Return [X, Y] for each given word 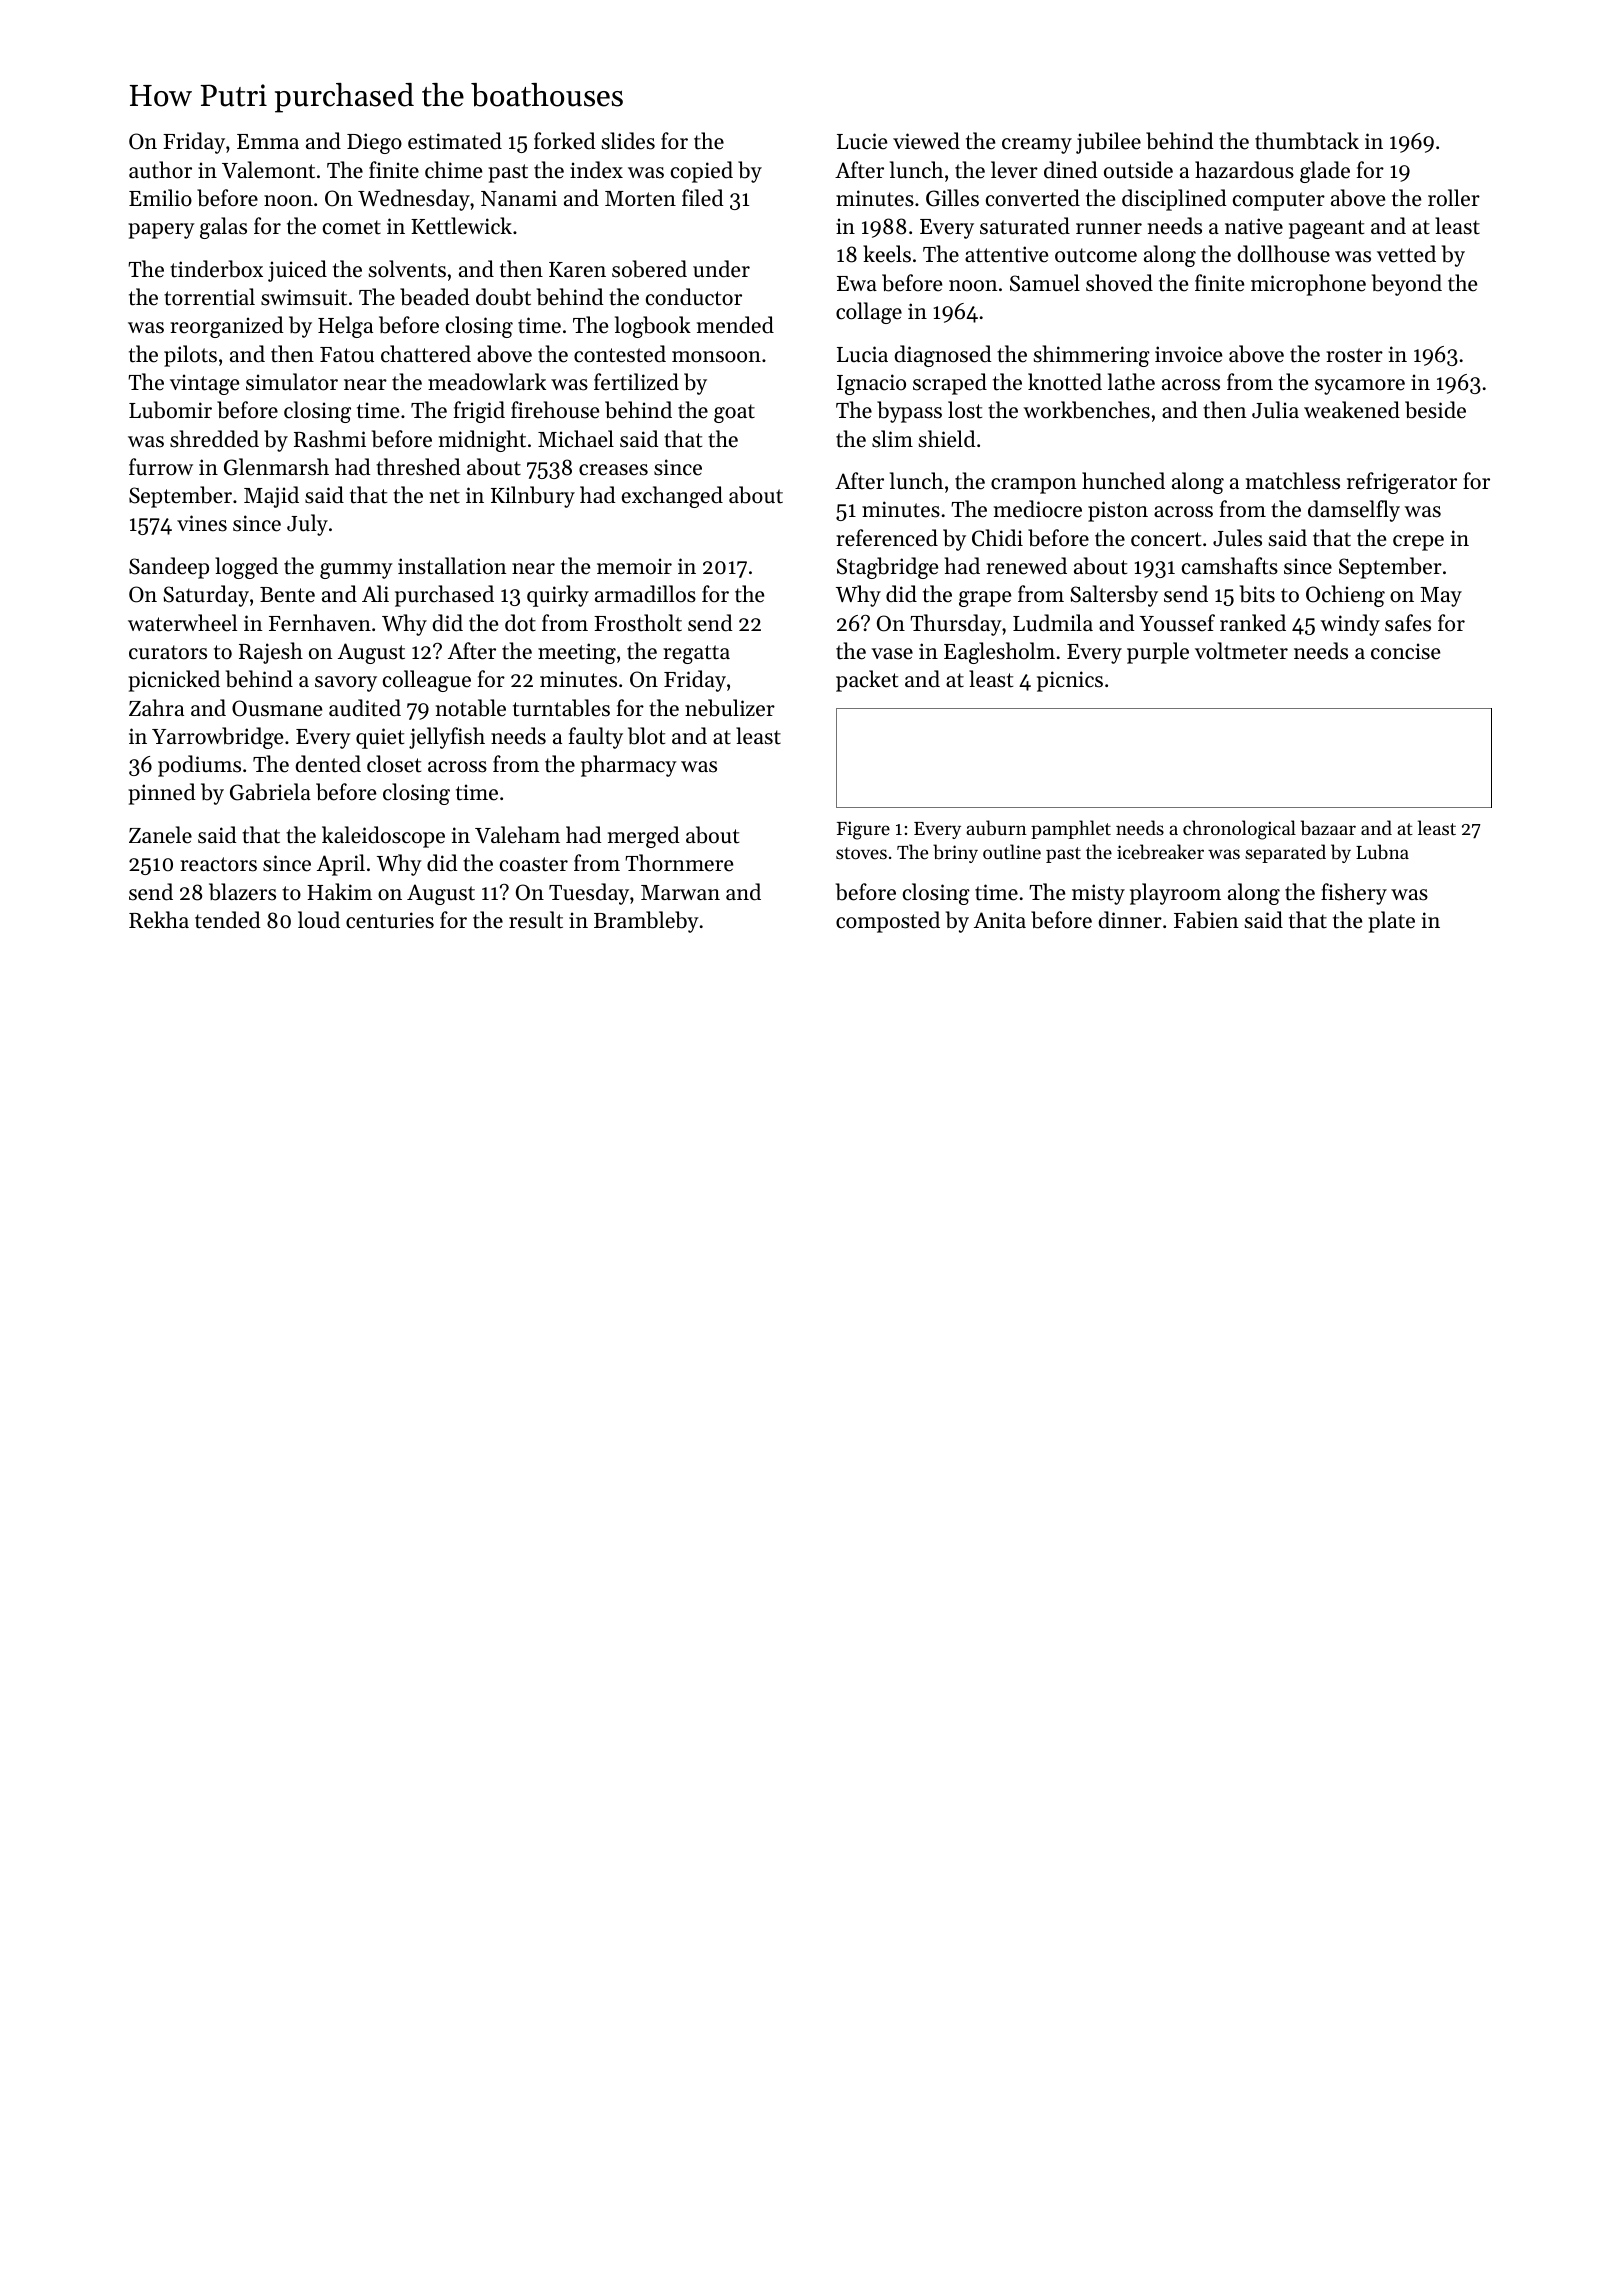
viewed [926, 141]
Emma [268, 141]
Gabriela [270, 792]
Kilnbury [533, 497]
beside [1435, 410]
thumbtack [1307, 141]
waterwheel [182, 623]
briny [955, 853]
